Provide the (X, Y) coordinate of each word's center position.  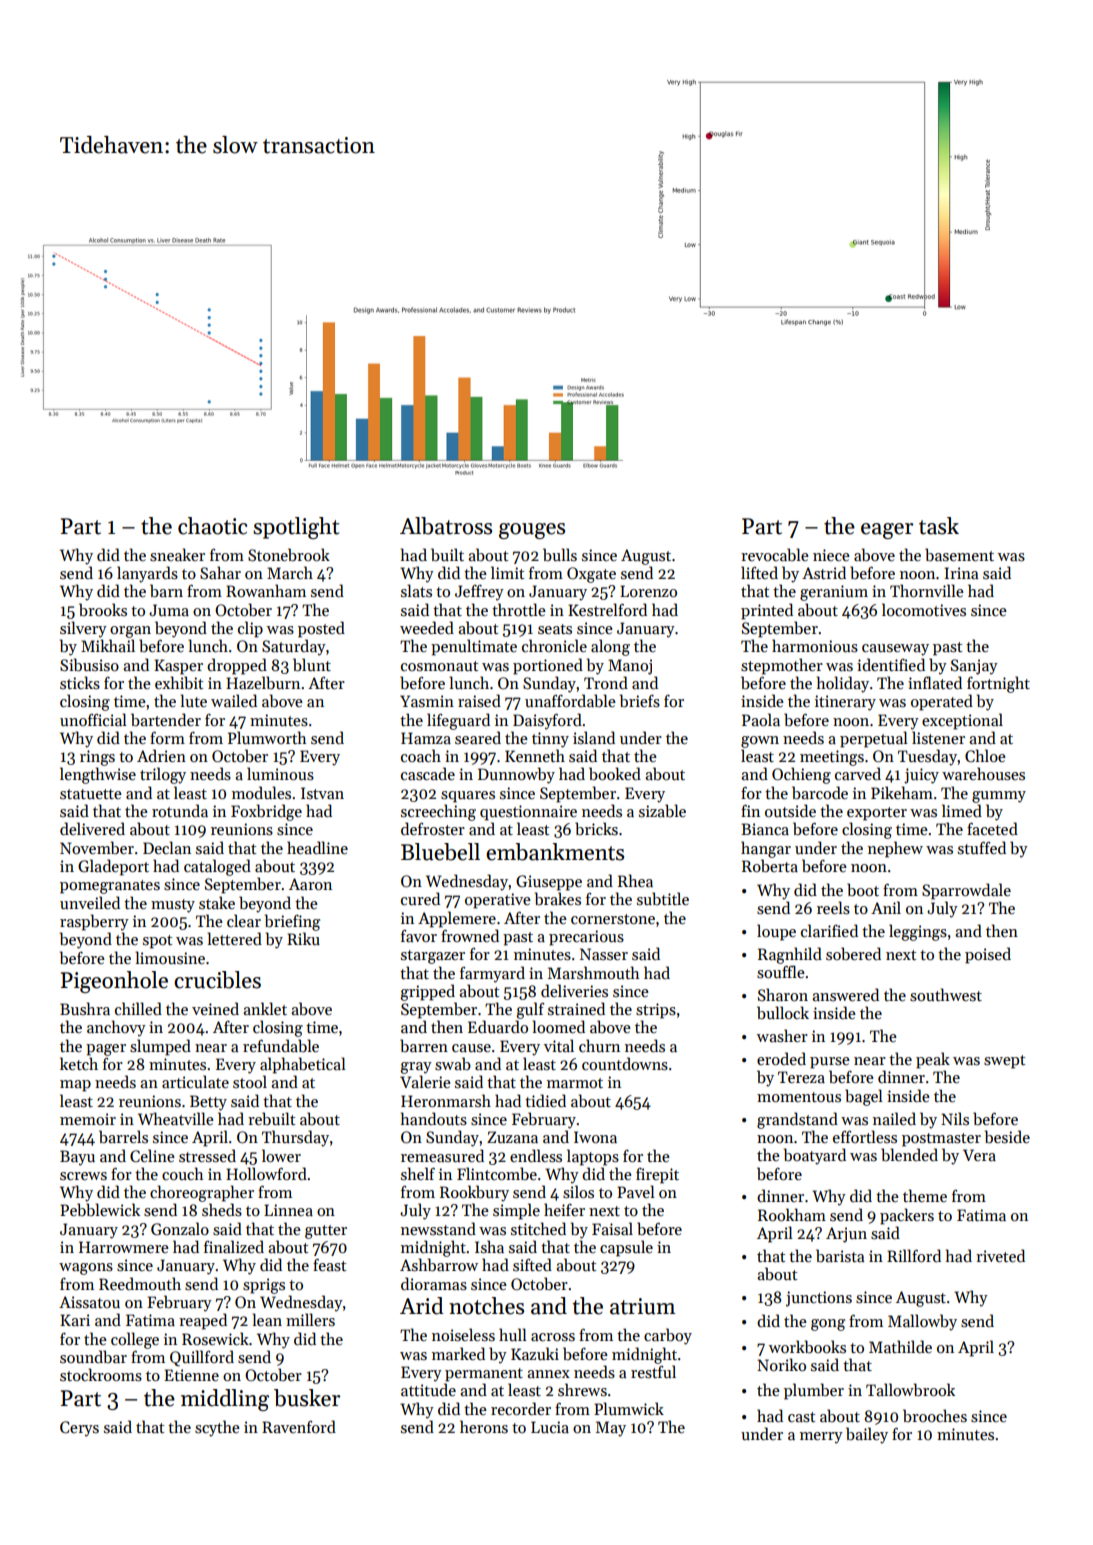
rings (97, 758)
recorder (521, 1408)
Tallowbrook (910, 1390)
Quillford (202, 1358)
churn (599, 1045)
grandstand (797, 1120)
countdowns (625, 1064)
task (939, 526)
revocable (775, 554)
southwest (946, 995)
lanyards (147, 574)
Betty (208, 1103)
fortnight (998, 684)
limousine (170, 957)
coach (421, 755)
